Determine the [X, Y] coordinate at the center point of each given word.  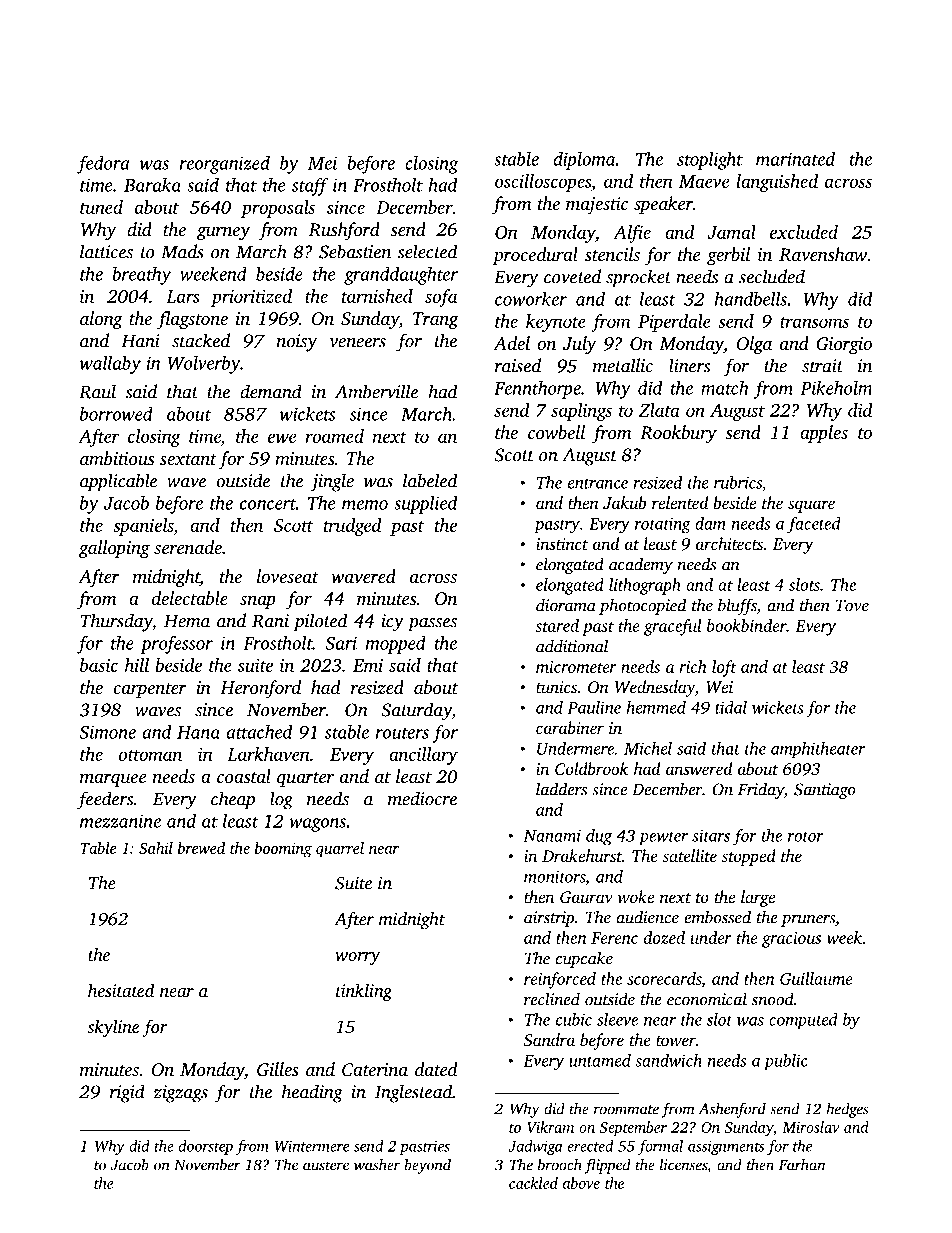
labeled [430, 480]
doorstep [206, 1147]
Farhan [802, 1164]
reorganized [225, 165]
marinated [795, 158]
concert [268, 504]
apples [824, 434]
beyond [427, 1166]
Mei [322, 163]
